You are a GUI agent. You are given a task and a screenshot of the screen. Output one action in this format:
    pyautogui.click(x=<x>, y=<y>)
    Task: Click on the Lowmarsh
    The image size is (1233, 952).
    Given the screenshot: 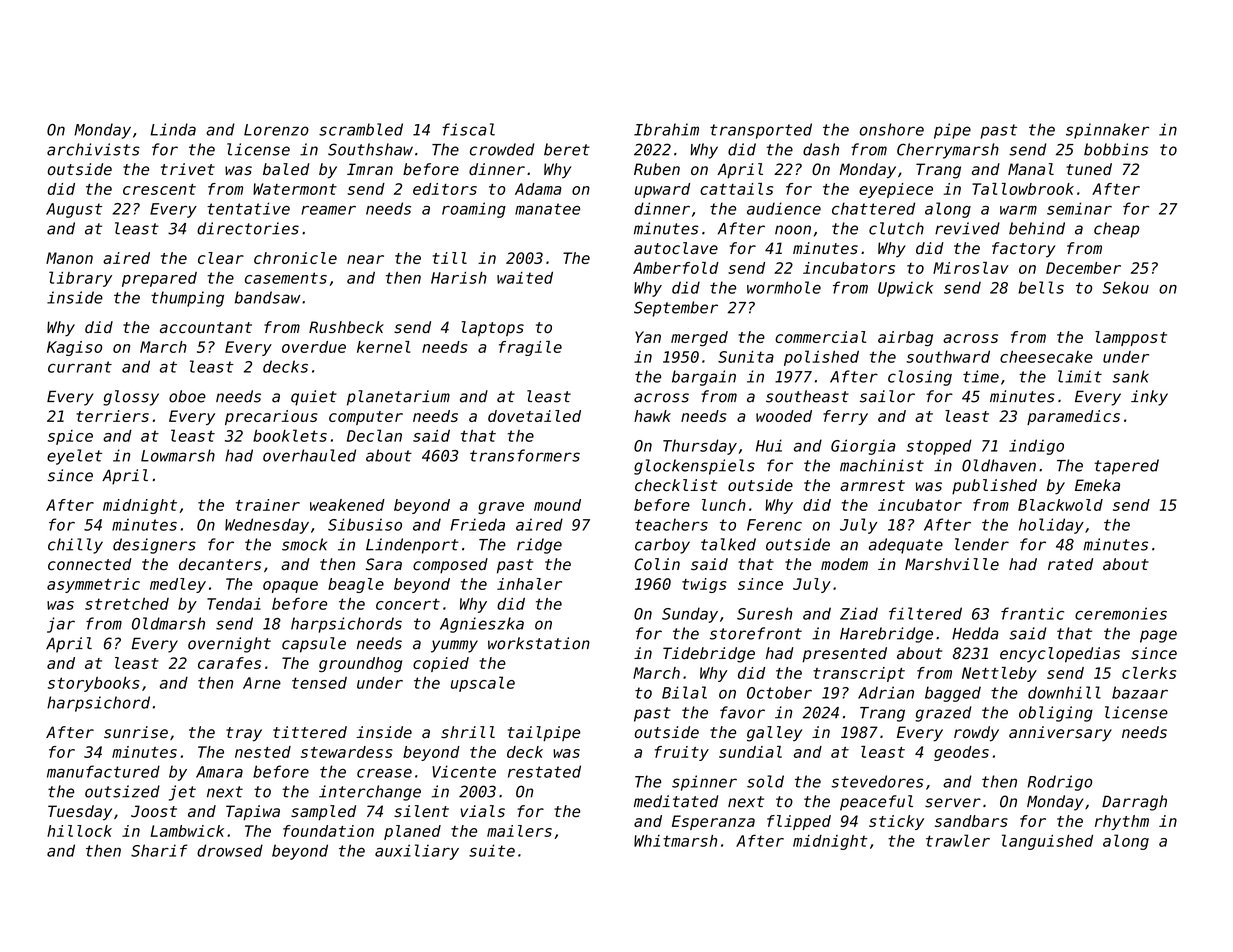 What is the action you would take?
    pyautogui.click(x=178, y=455)
